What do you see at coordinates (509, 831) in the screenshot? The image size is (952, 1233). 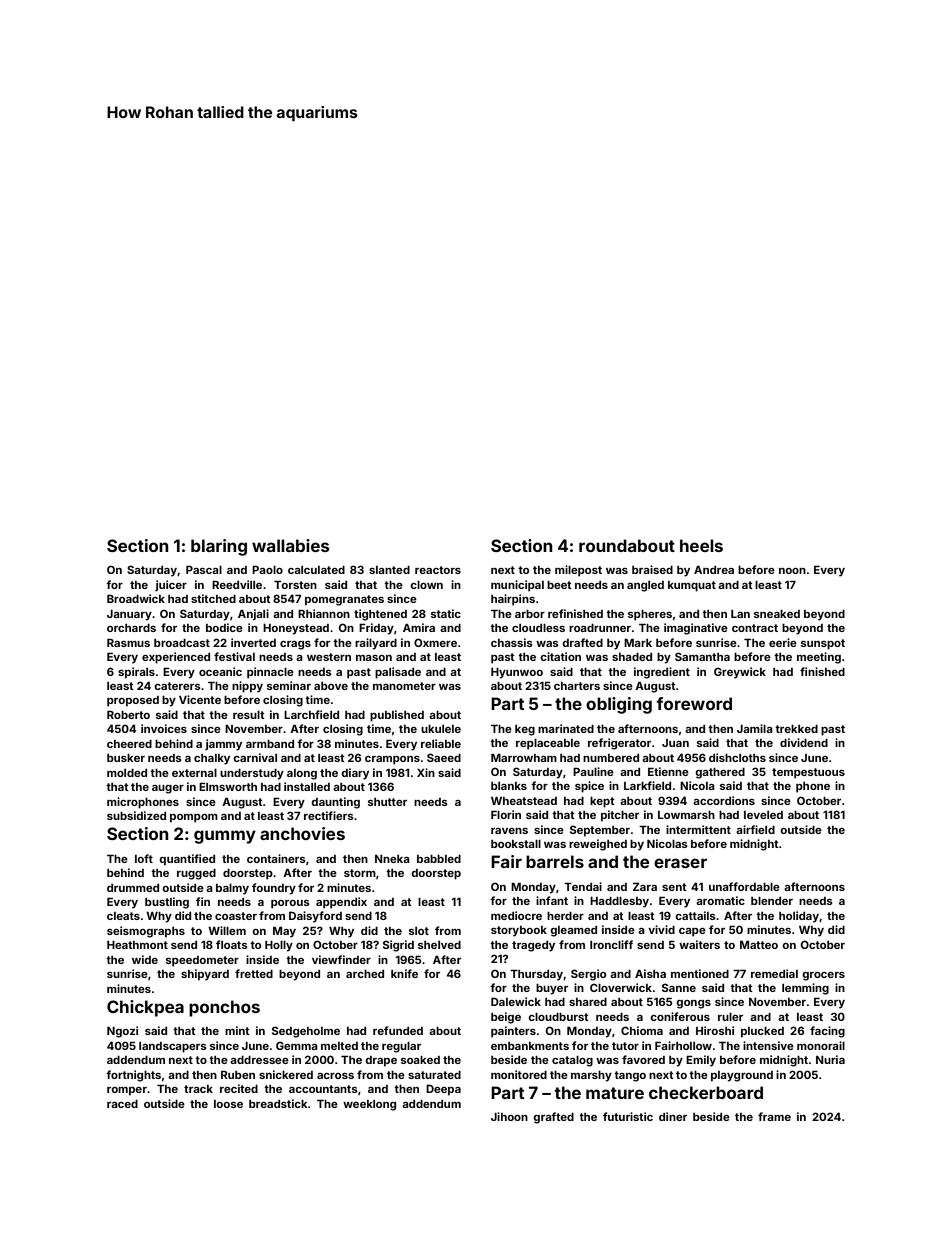 I see `ravens` at bounding box center [509, 831].
